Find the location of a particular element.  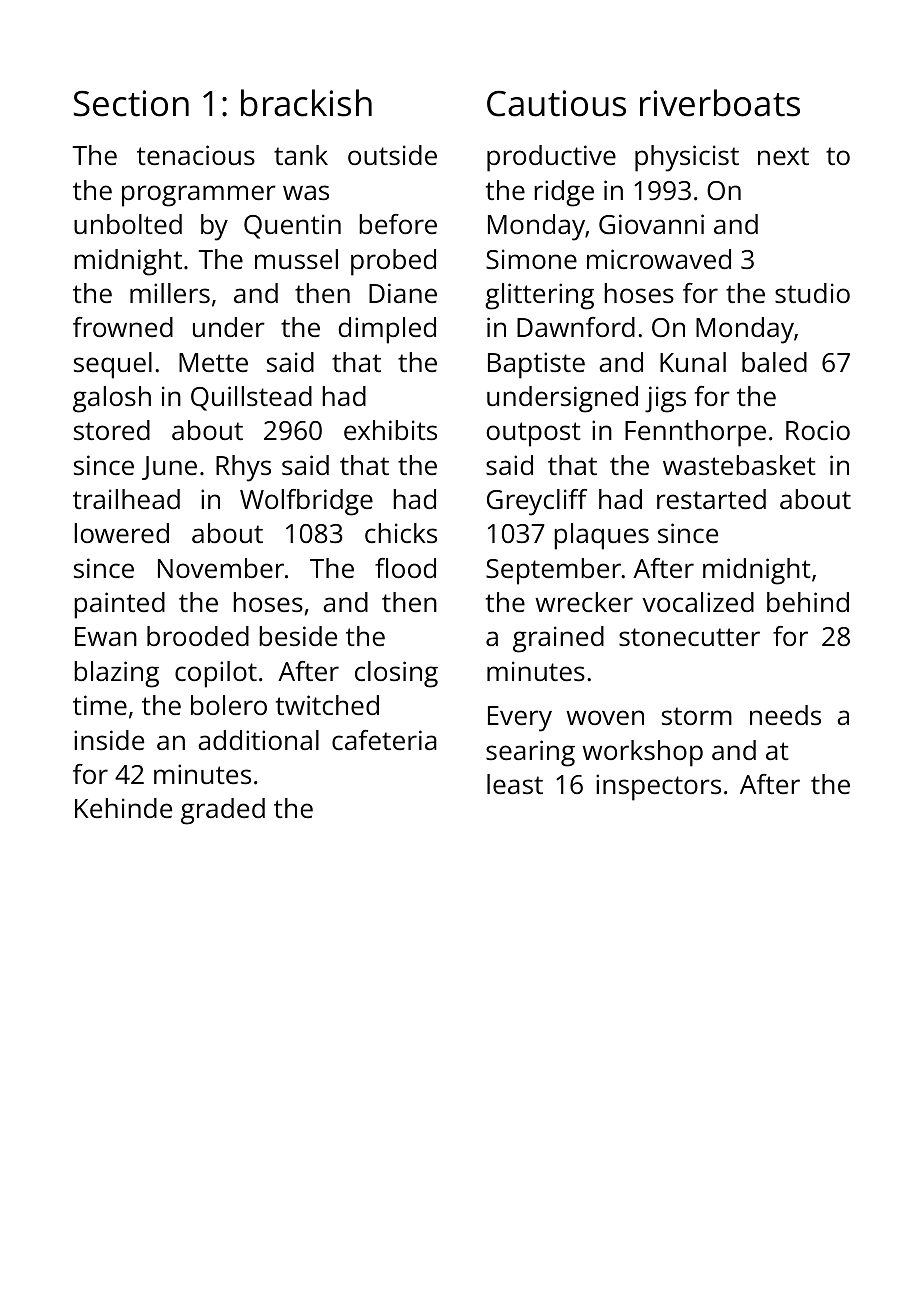

Cautious is located at coordinates (556, 103).
